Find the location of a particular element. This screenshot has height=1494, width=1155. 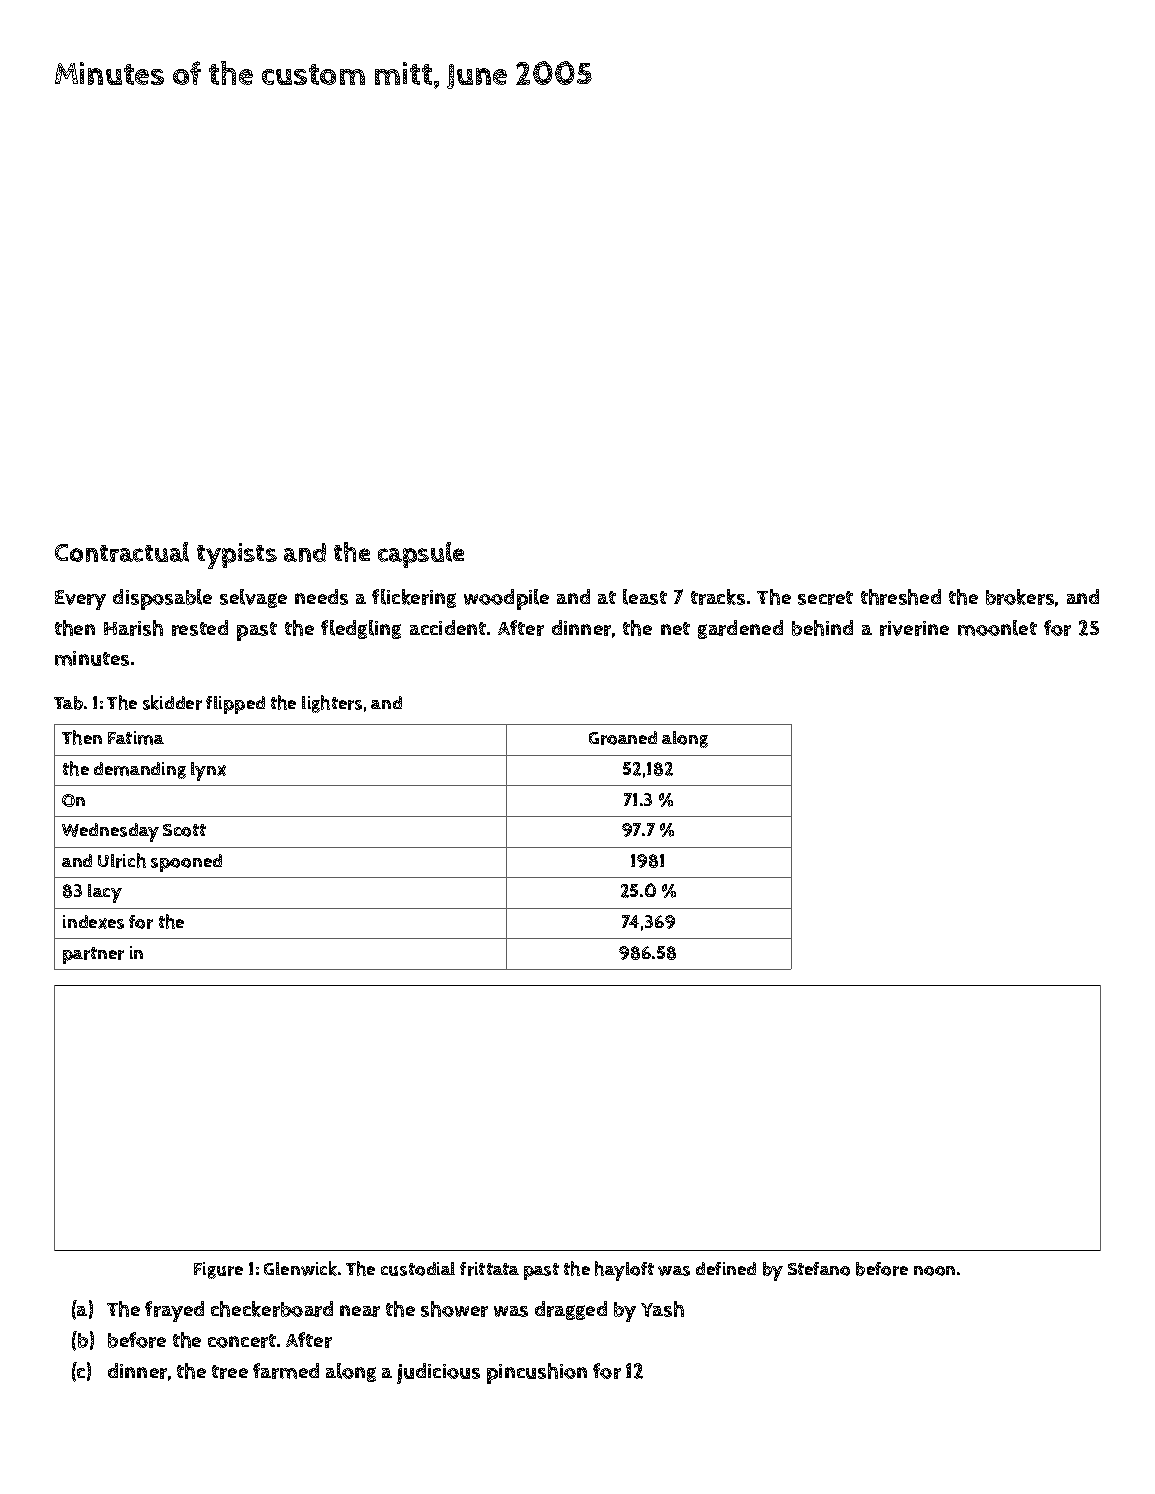

tree is located at coordinates (230, 1372).
